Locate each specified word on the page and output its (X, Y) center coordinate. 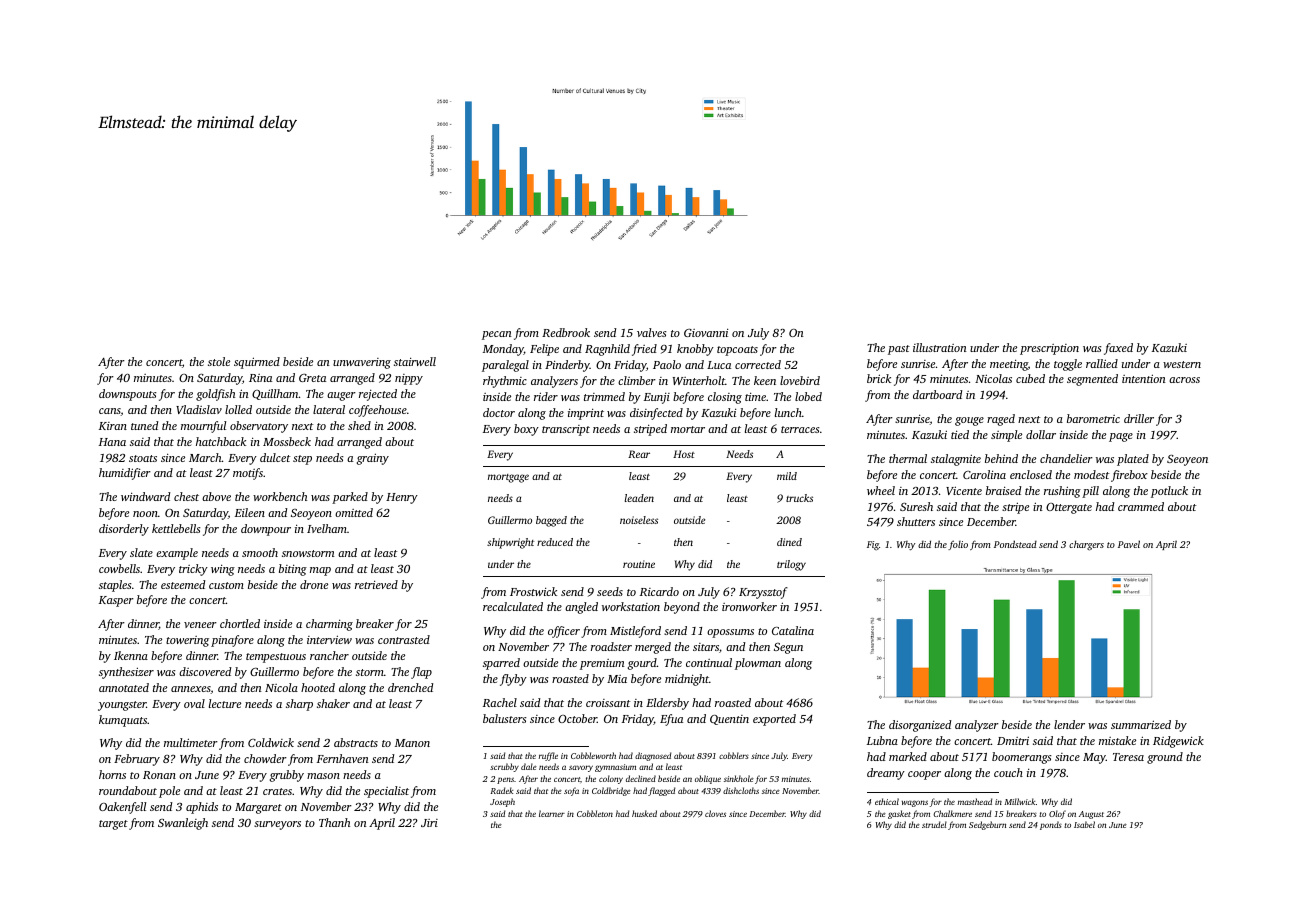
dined (789, 542)
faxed (1118, 349)
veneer (200, 625)
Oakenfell (122, 808)
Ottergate (1069, 508)
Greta (312, 378)
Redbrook (566, 332)
